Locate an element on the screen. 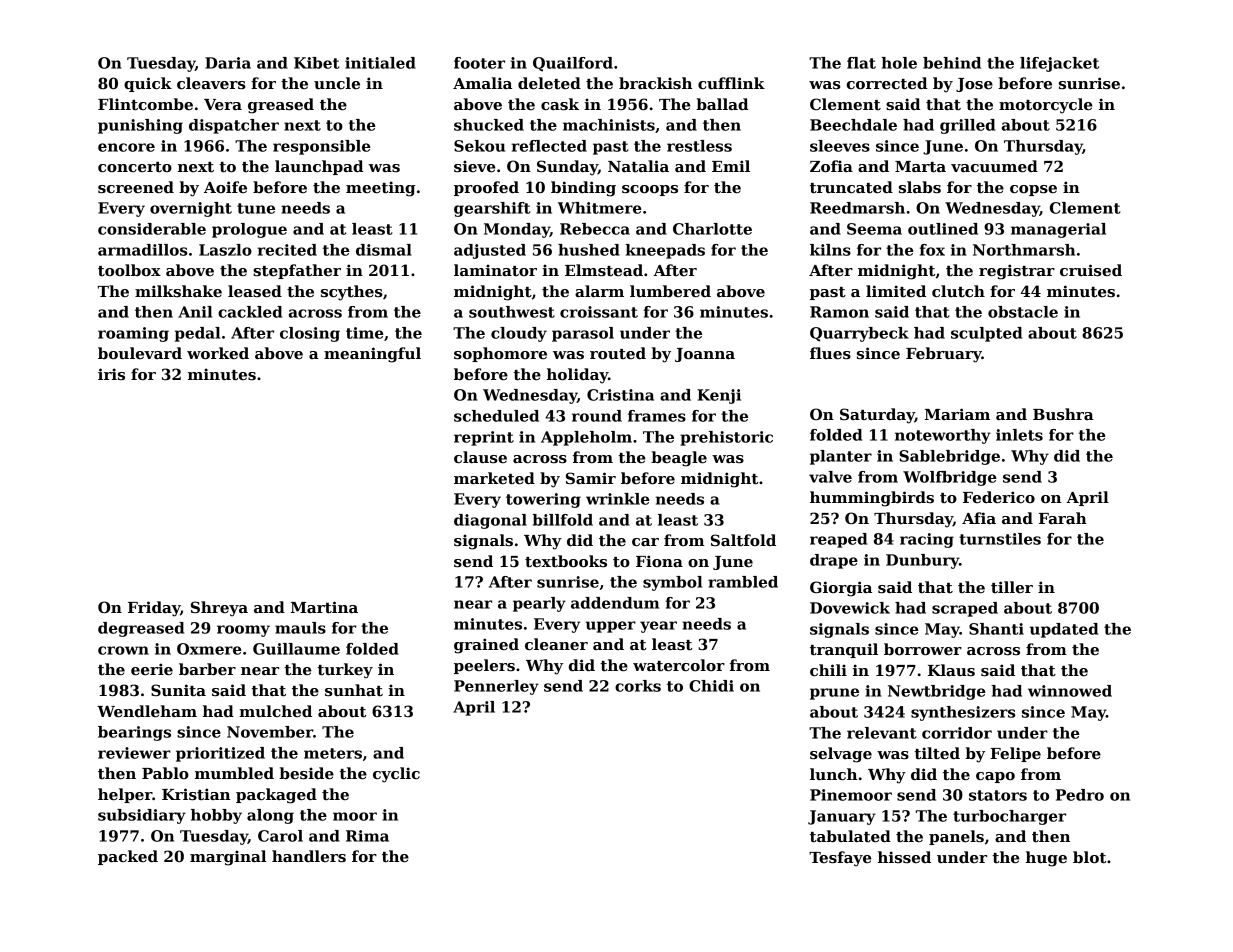 This screenshot has width=1233, height=952. lifejacket is located at coordinates (1059, 64).
